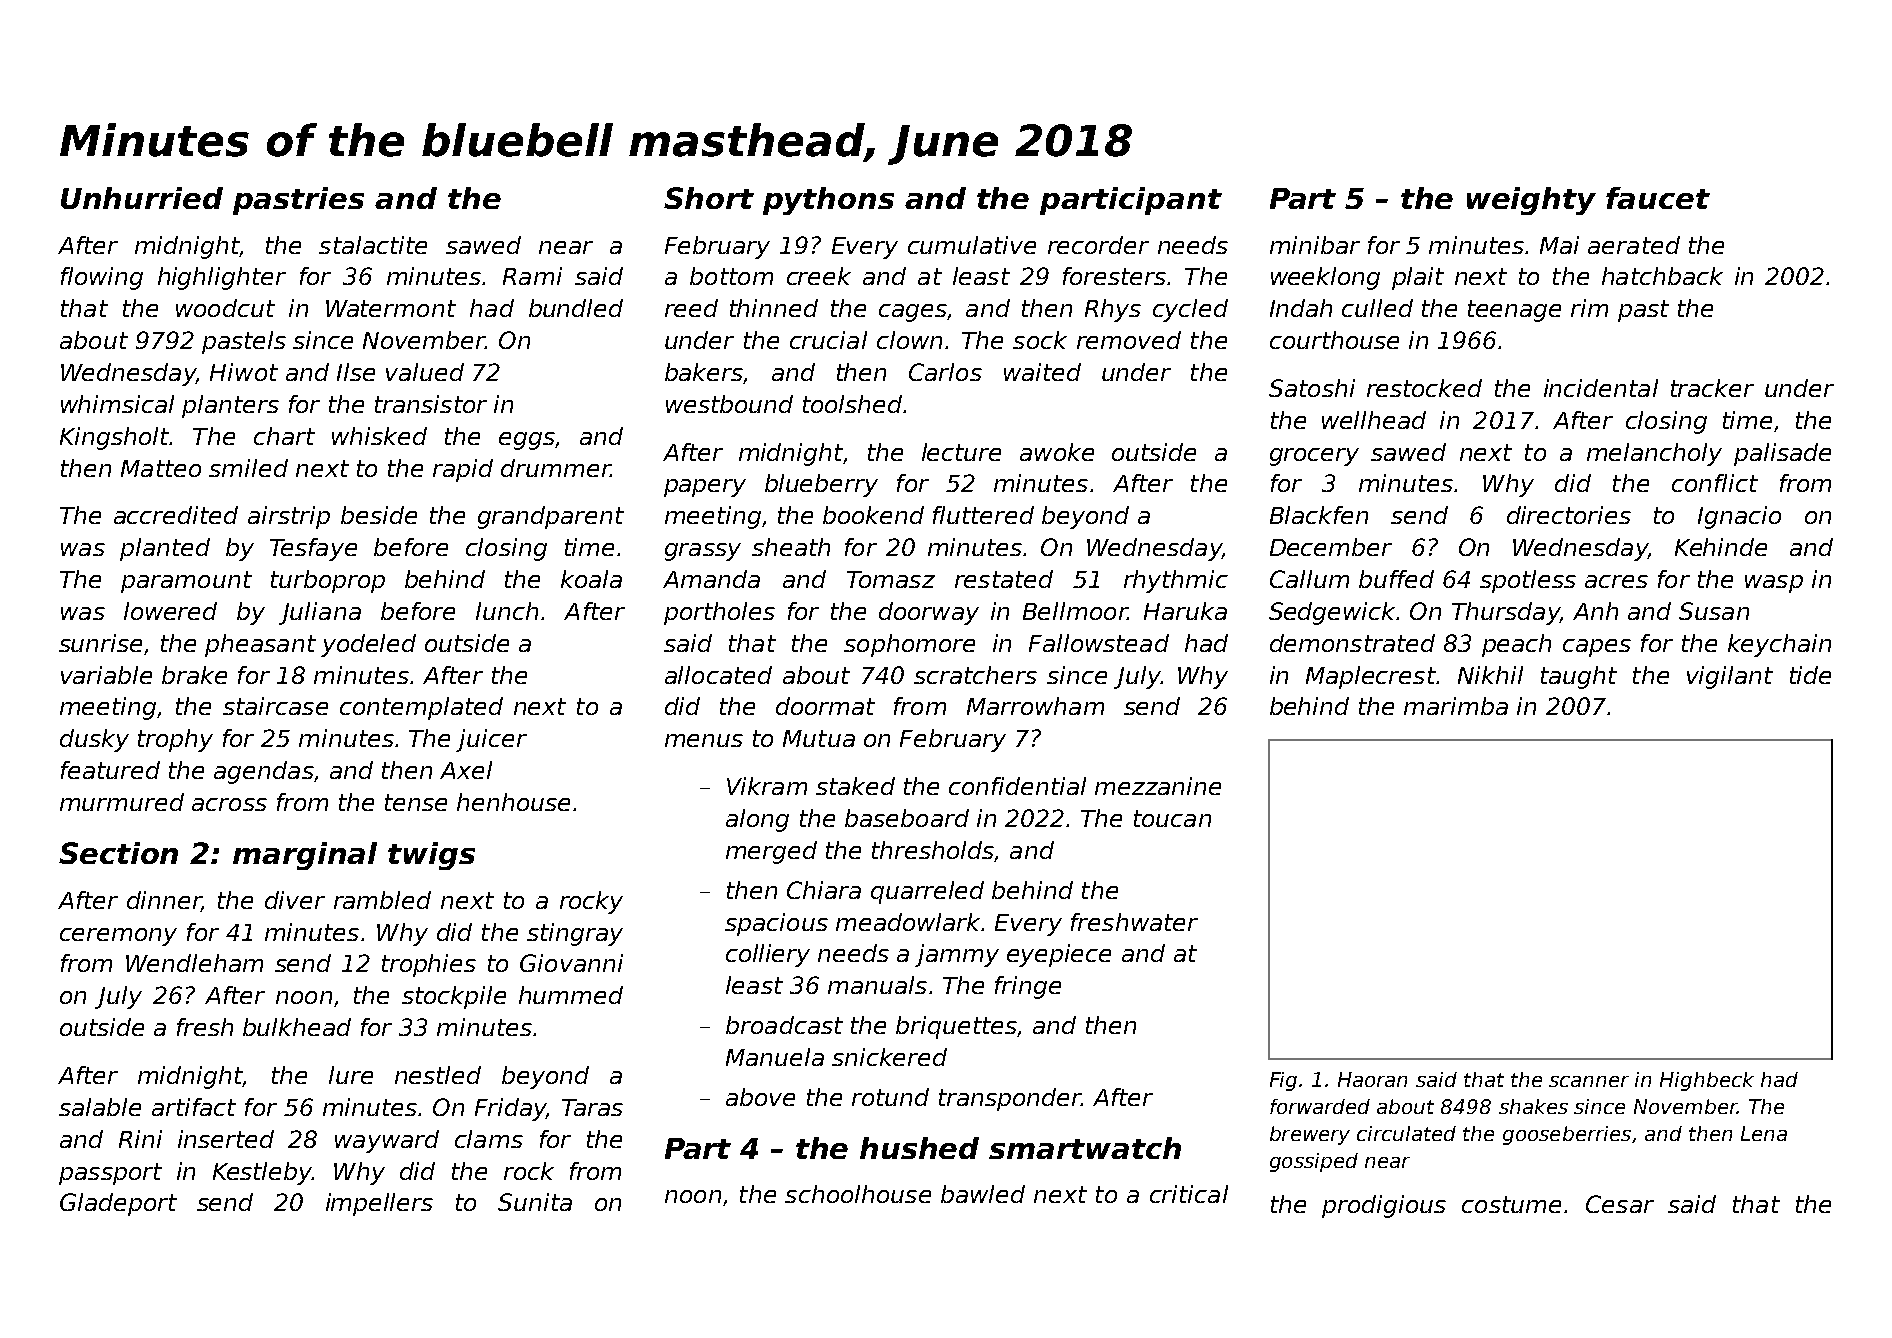  I want to click on marimba, so click(1456, 706).
